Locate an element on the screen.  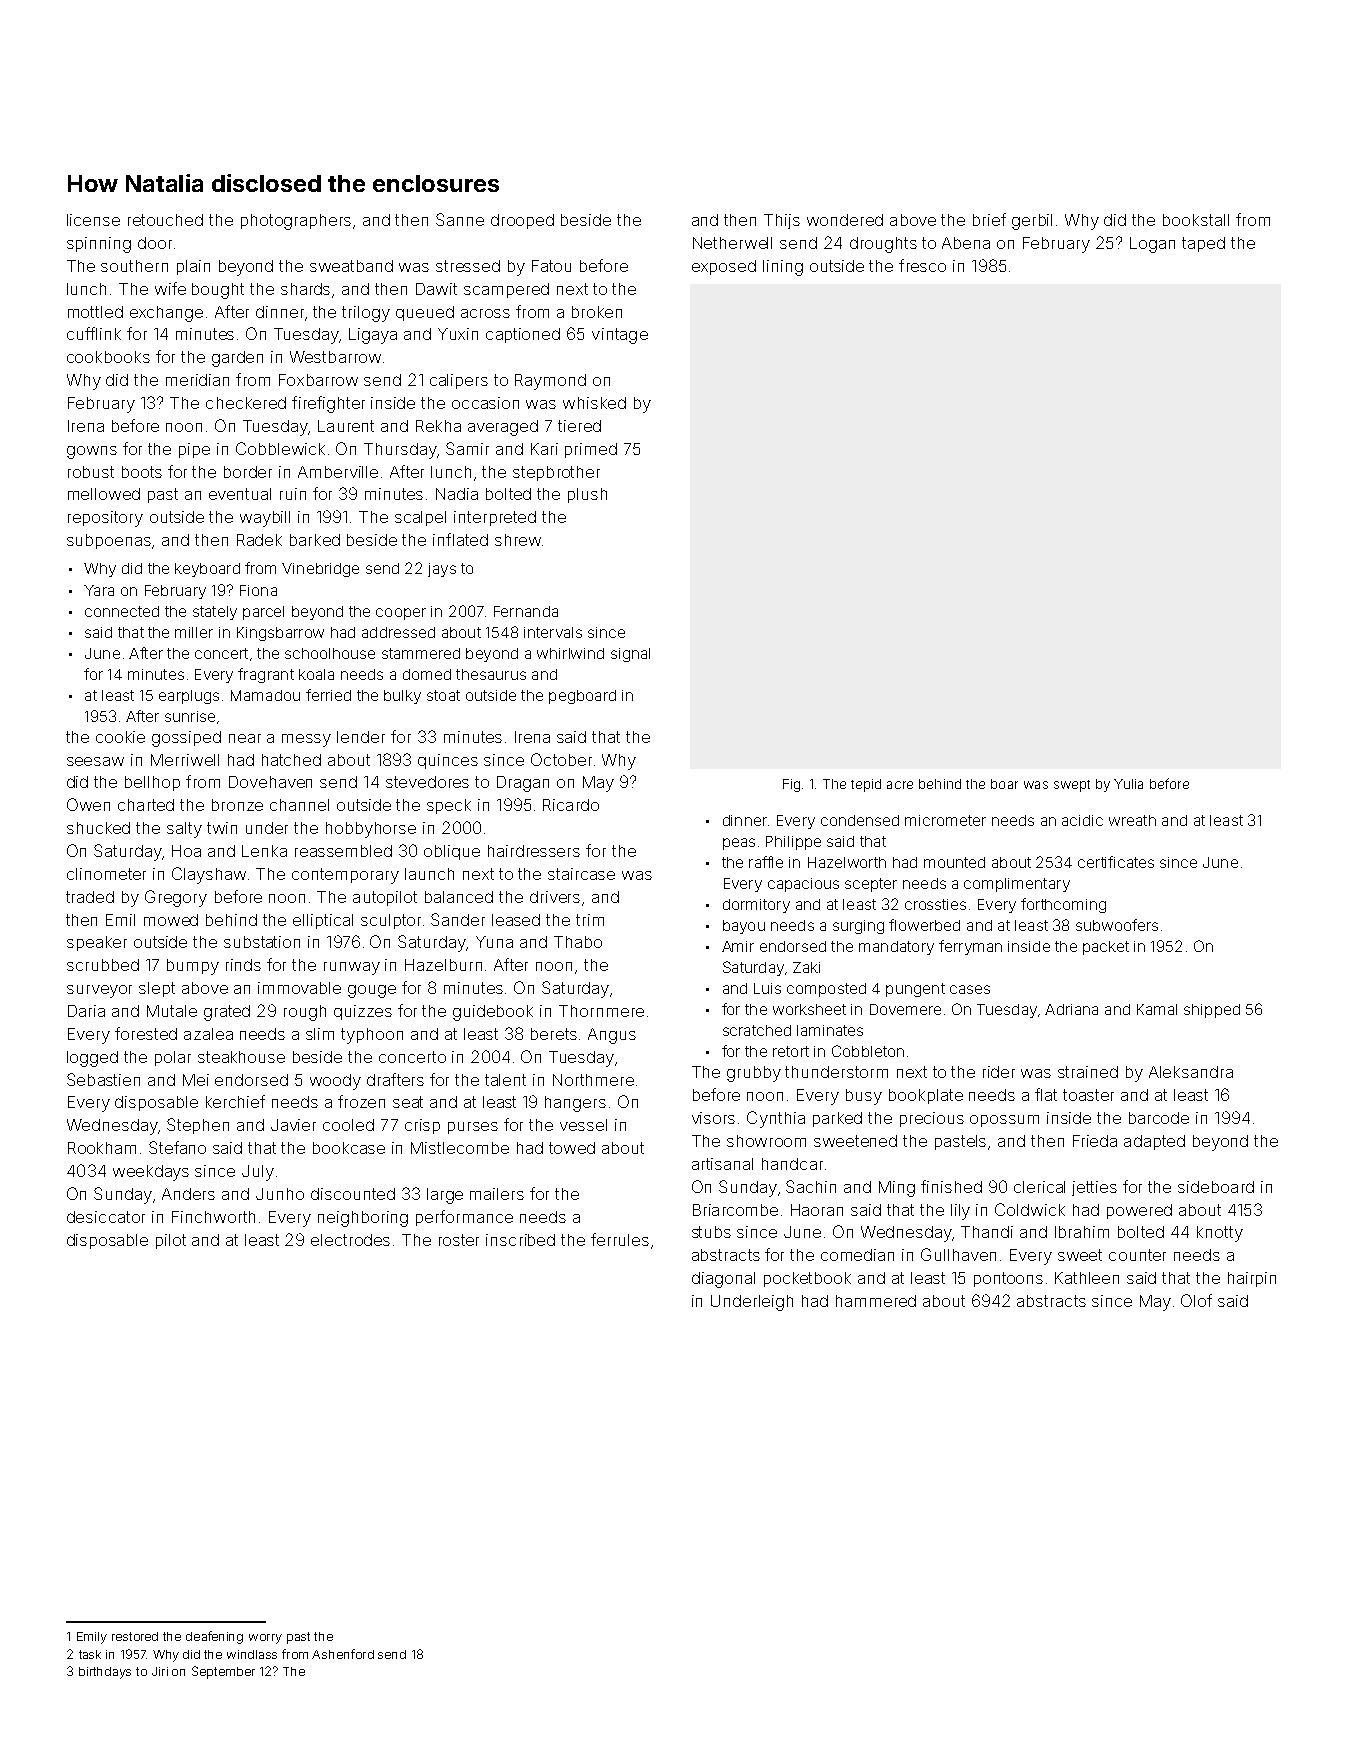
shards is located at coordinates (305, 289).
